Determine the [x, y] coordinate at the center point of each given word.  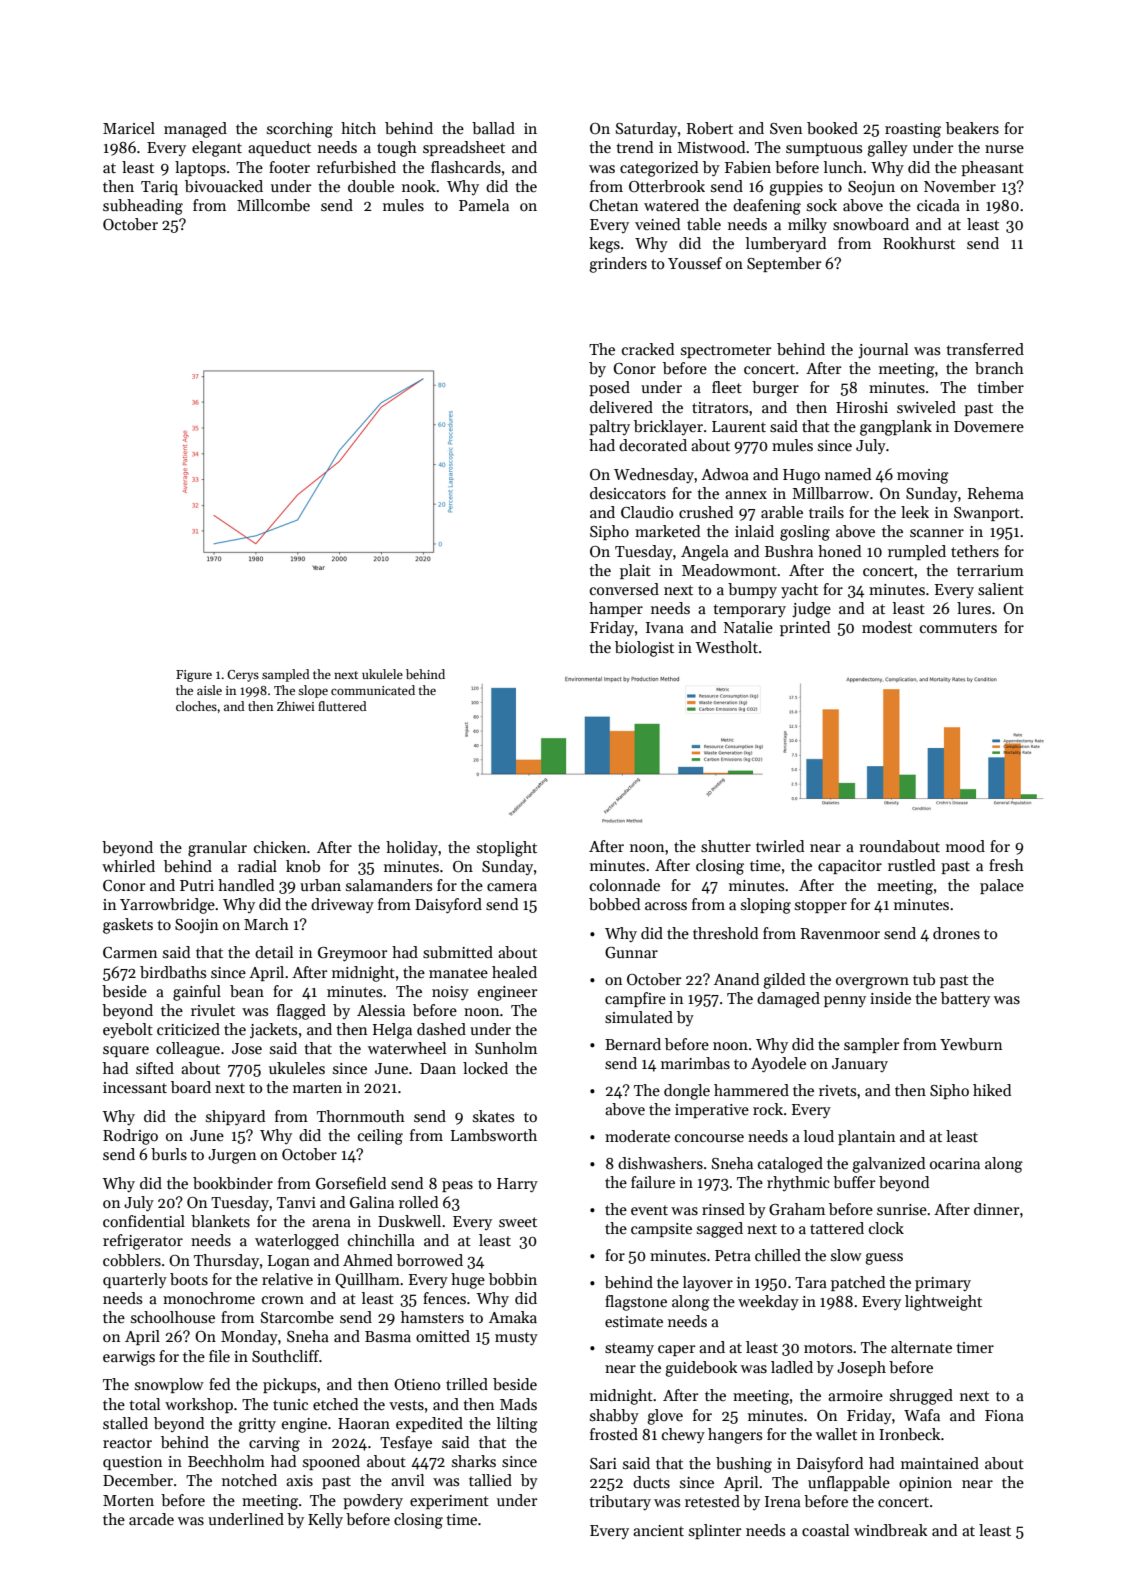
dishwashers [660, 1163]
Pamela [484, 205]
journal [883, 350]
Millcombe [273, 205]
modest [887, 627]
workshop [199, 1405]
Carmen [130, 953]
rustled [911, 865]
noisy [450, 993]
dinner [996, 1209]
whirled [128, 866]
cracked [648, 349]
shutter [726, 846]
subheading [143, 207]
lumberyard [786, 245]
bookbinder [233, 1183]
